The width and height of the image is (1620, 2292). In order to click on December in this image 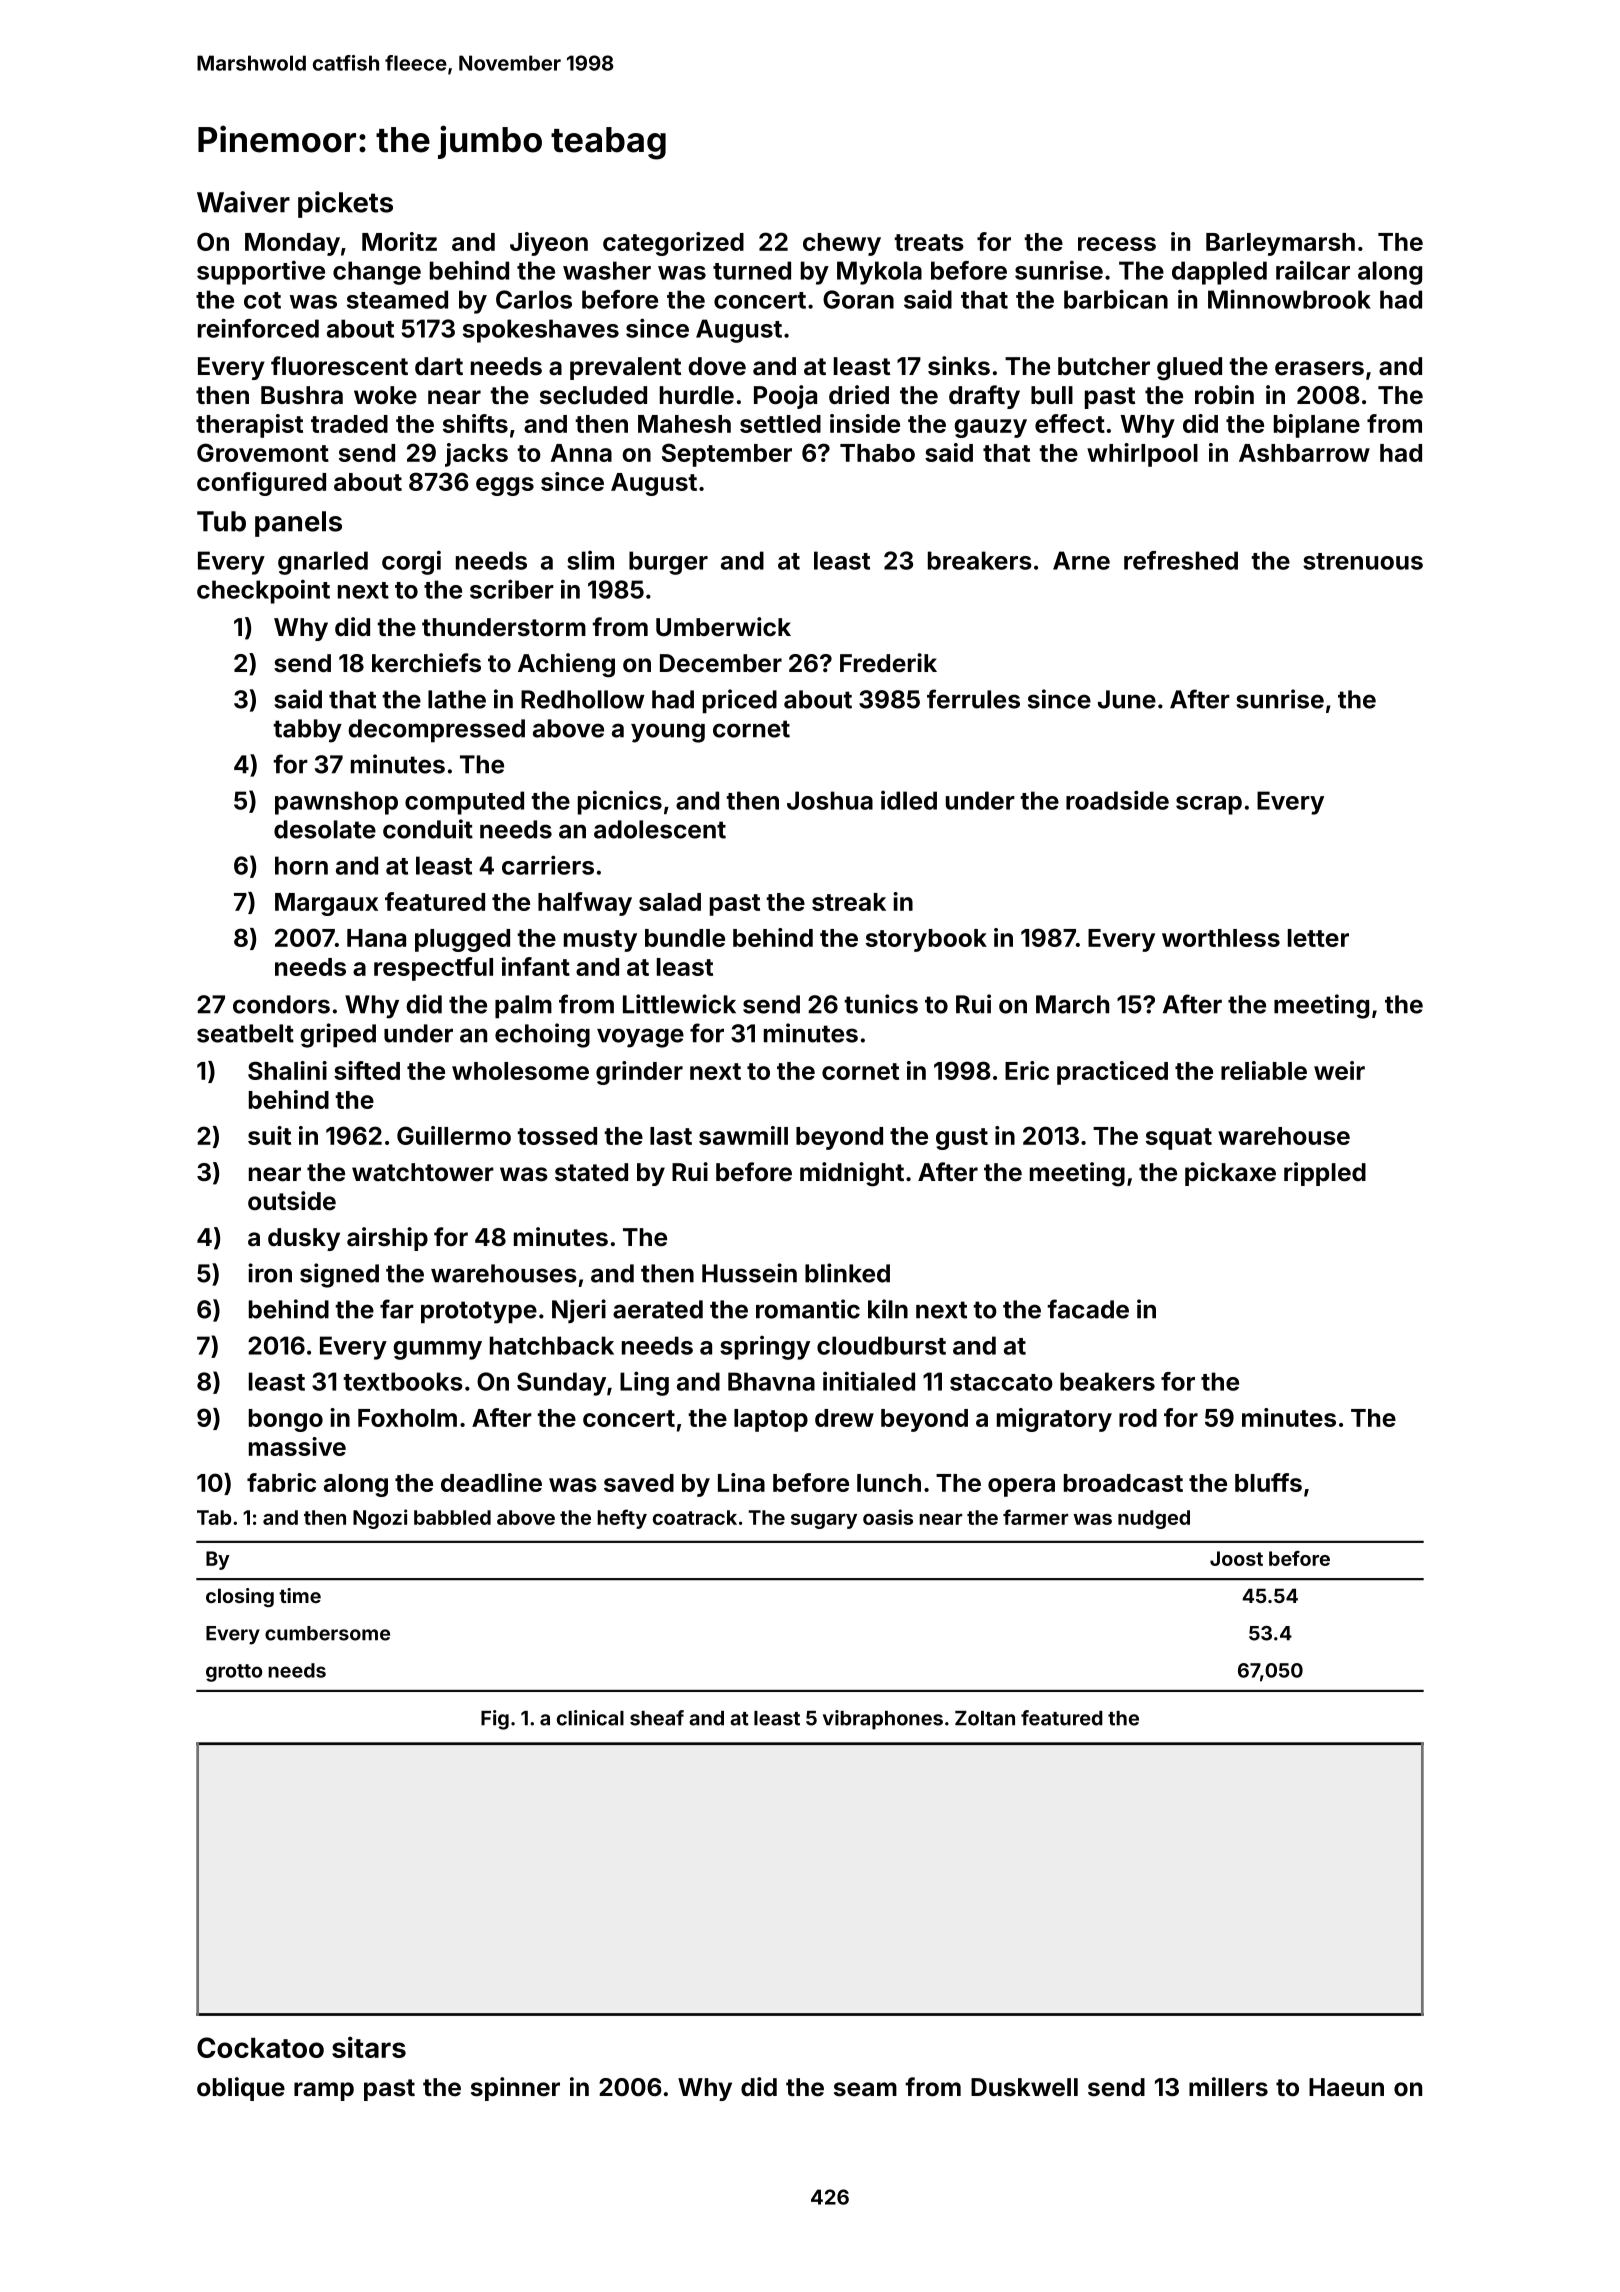, I will do `click(721, 663)`.
